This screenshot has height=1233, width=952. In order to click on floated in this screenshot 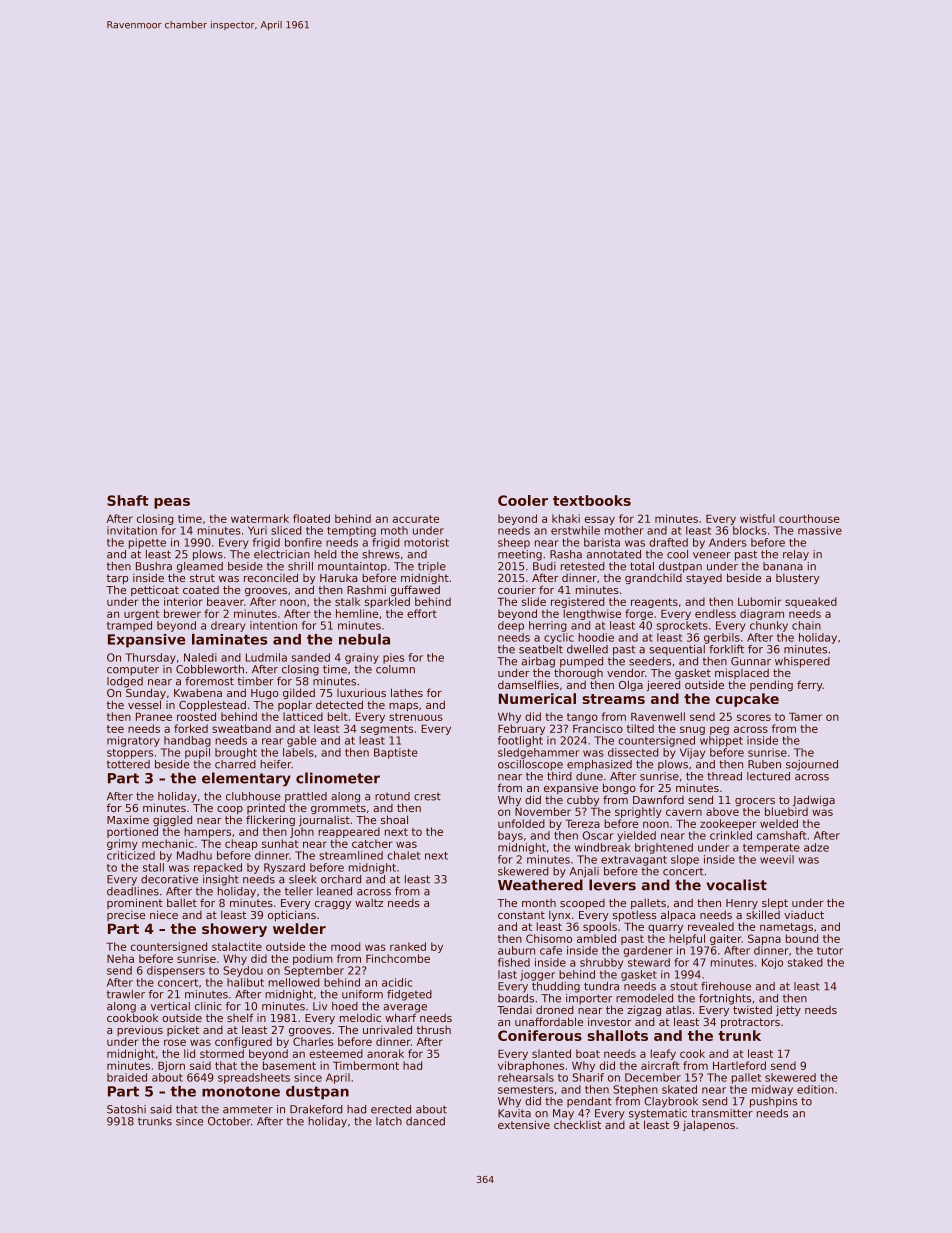, I will do `click(311, 518)`.
